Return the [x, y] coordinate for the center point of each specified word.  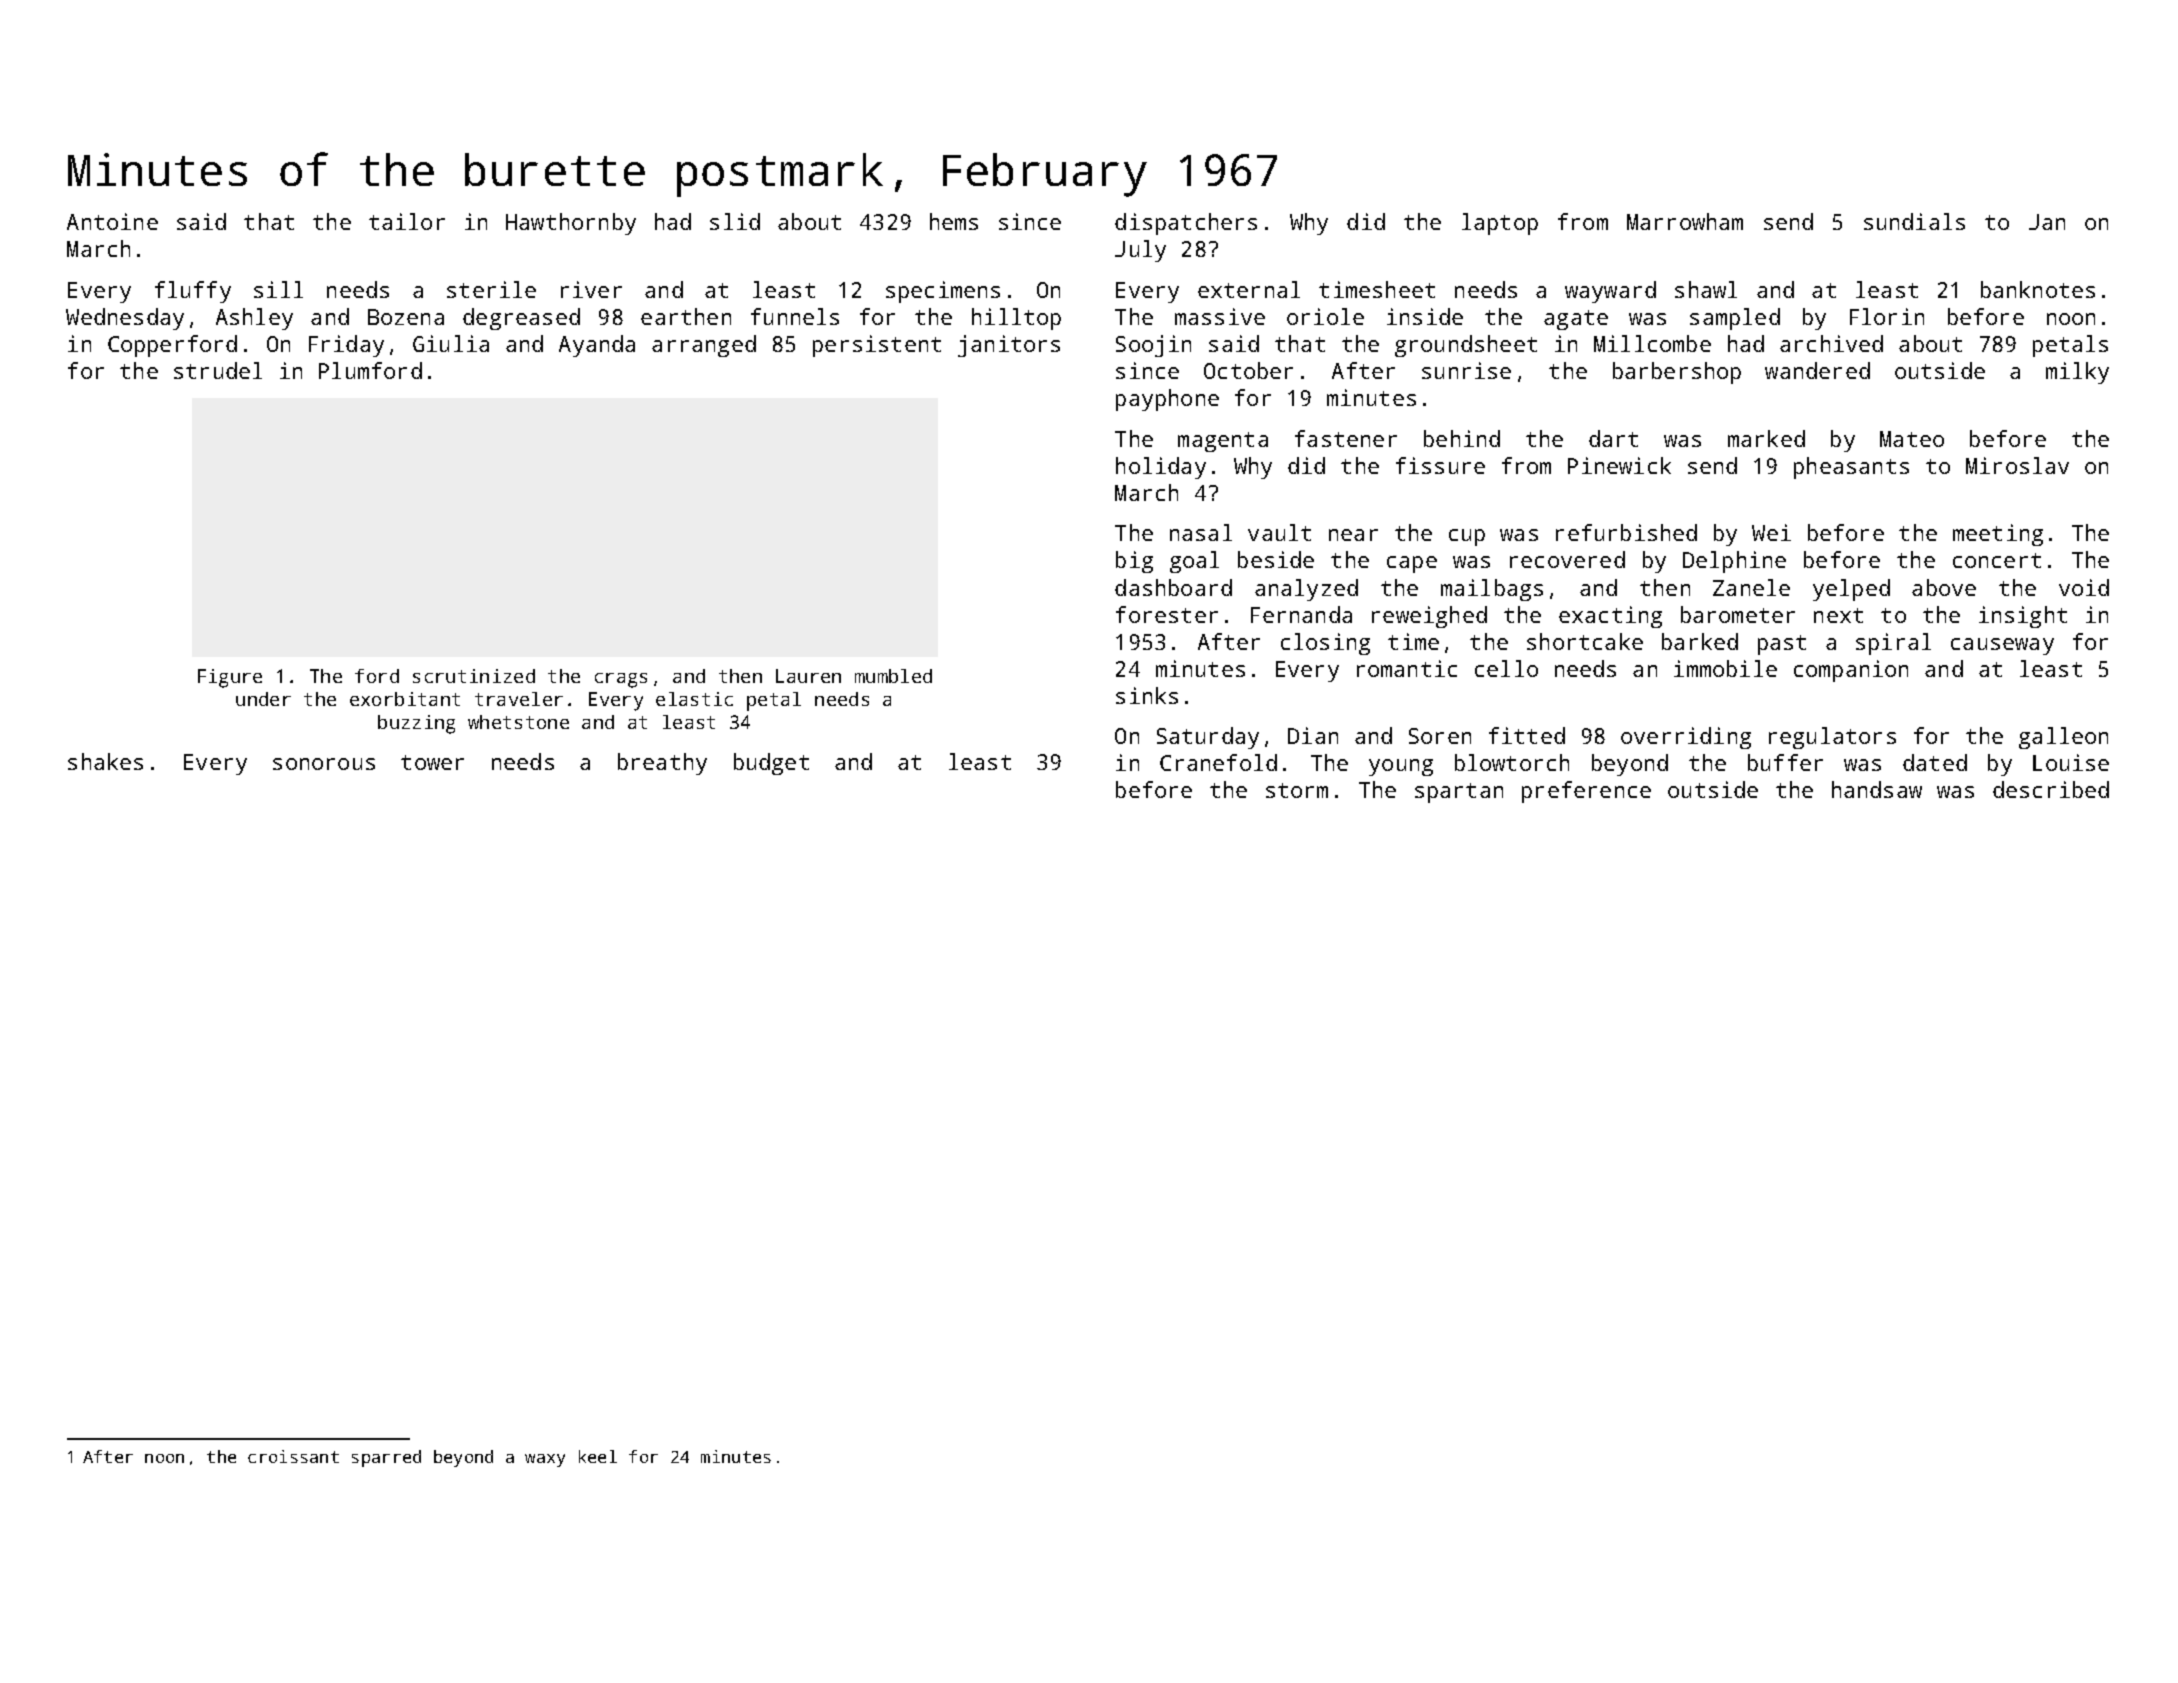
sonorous [324, 764]
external [1249, 289]
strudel [218, 370]
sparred [386, 1458]
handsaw [1877, 789]
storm [1297, 790]
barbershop [1677, 373]
